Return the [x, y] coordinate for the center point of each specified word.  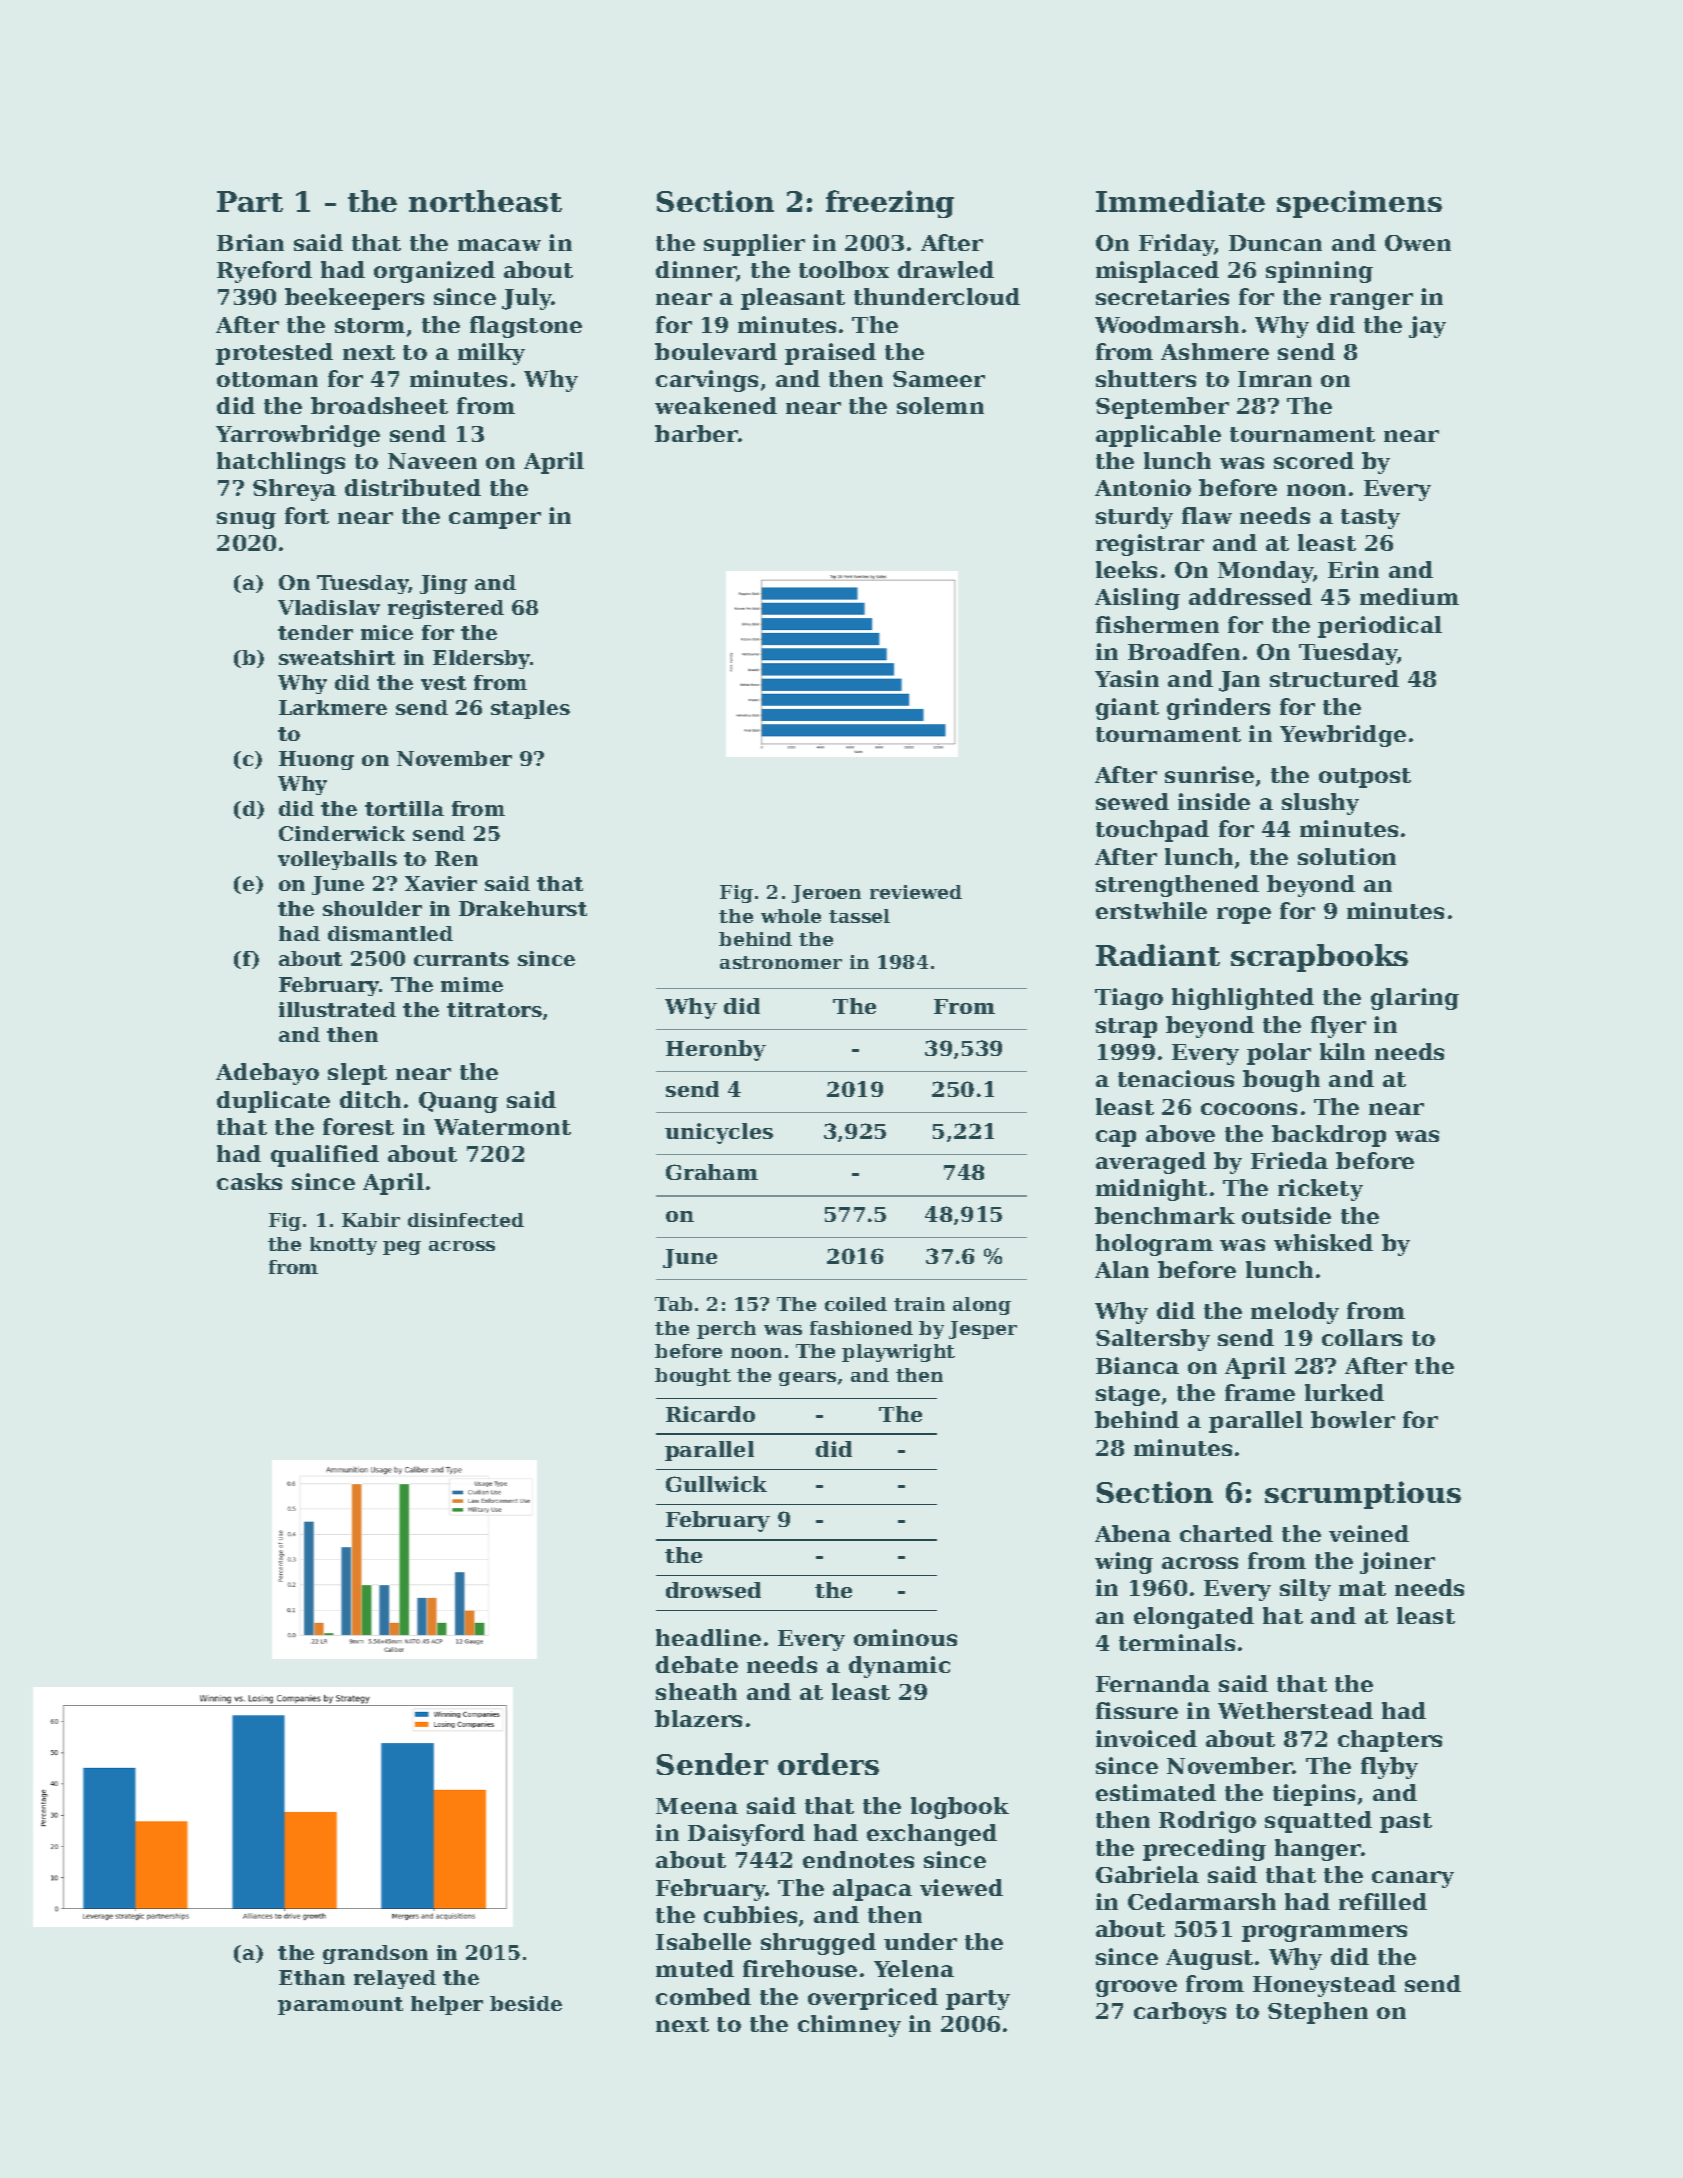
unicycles [719, 1133]
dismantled [390, 933]
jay [1427, 327]
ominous [905, 1637]
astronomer [781, 962]
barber [696, 433]
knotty [343, 1246]
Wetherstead [1295, 1710]
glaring [1415, 999]
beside [526, 2003]
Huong [316, 760]
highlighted [1243, 999]
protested [274, 354]
